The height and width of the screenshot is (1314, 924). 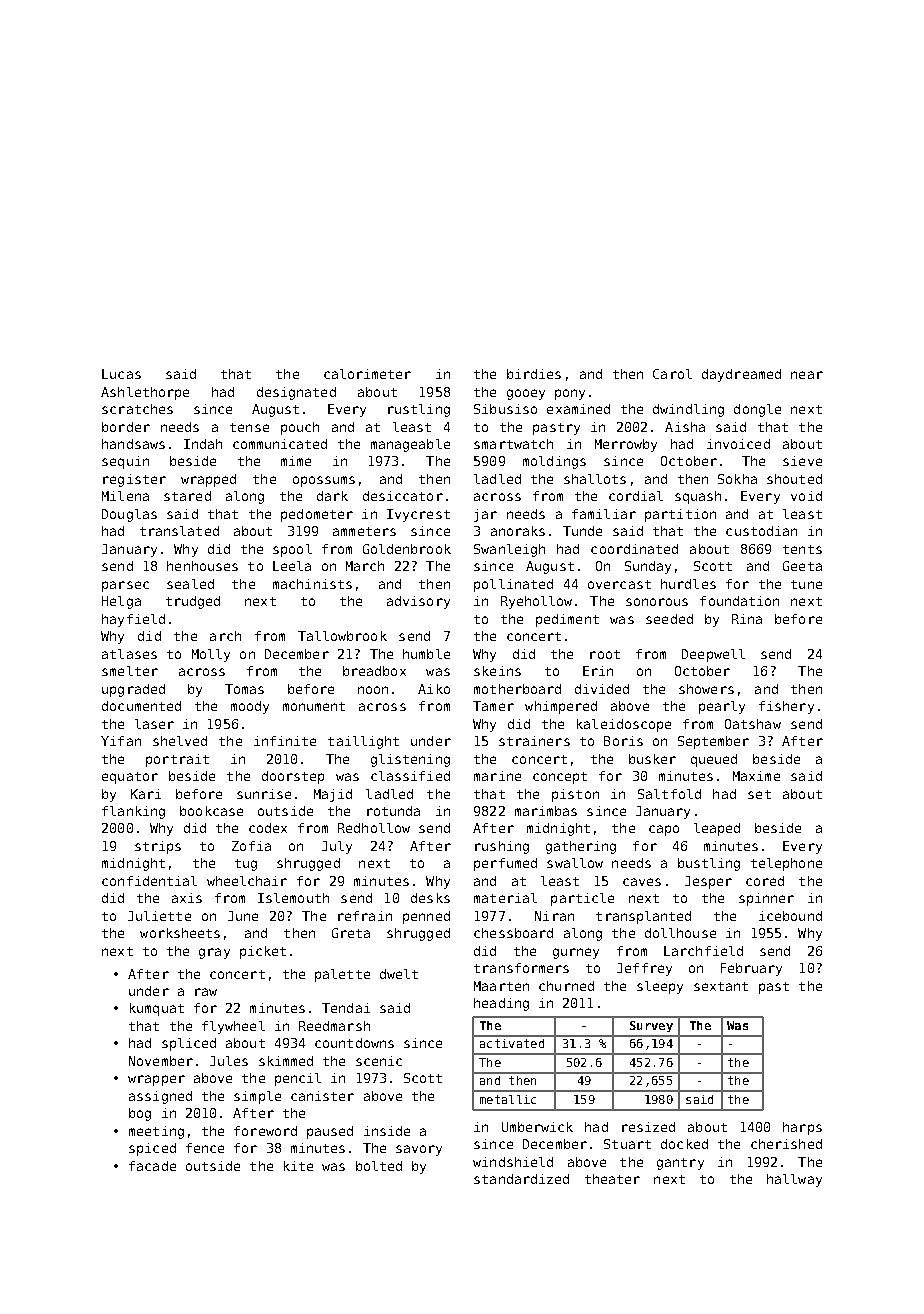 I want to click on icebound, so click(x=790, y=916).
